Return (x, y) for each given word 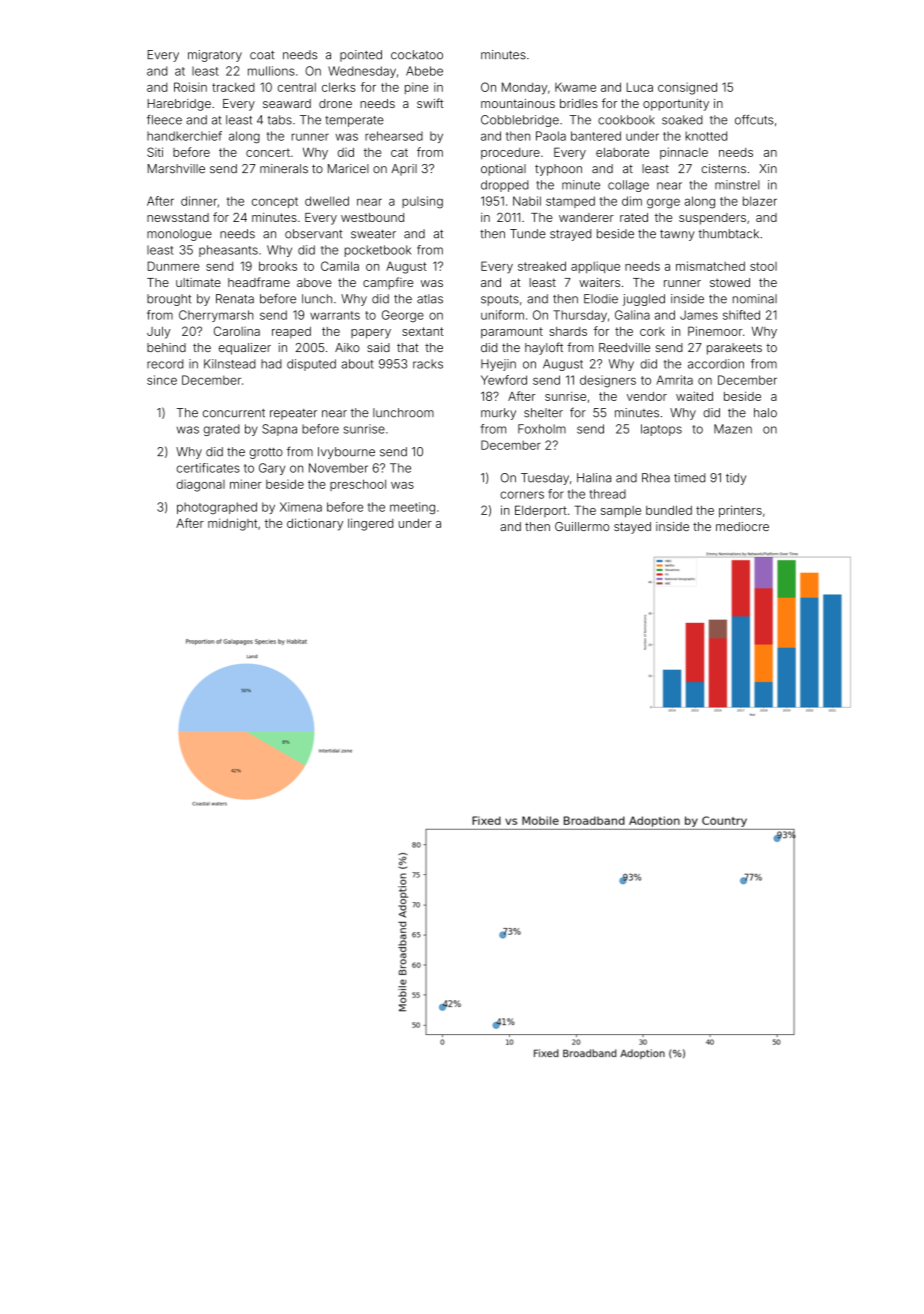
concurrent (234, 413)
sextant (423, 331)
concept (275, 202)
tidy (736, 479)
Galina (632, 315)
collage (628, 186)
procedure (510, 153)
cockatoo (417, 55)
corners (522, 495)
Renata (235, 299)
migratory (215, 56)
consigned (687, 88)
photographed (217, 508)
